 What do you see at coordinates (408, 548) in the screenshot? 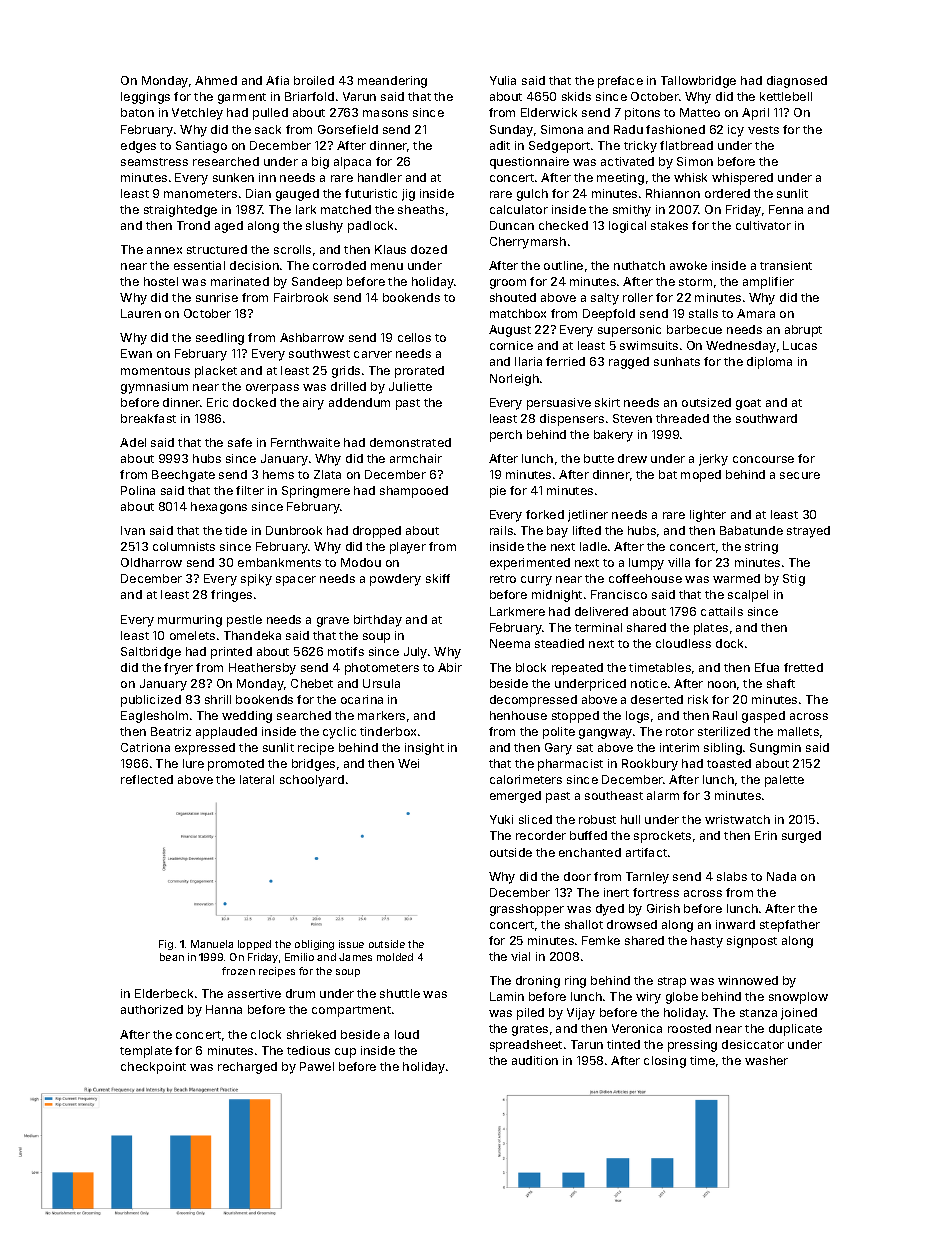
I see `player` at bounding box center [408, 548].
